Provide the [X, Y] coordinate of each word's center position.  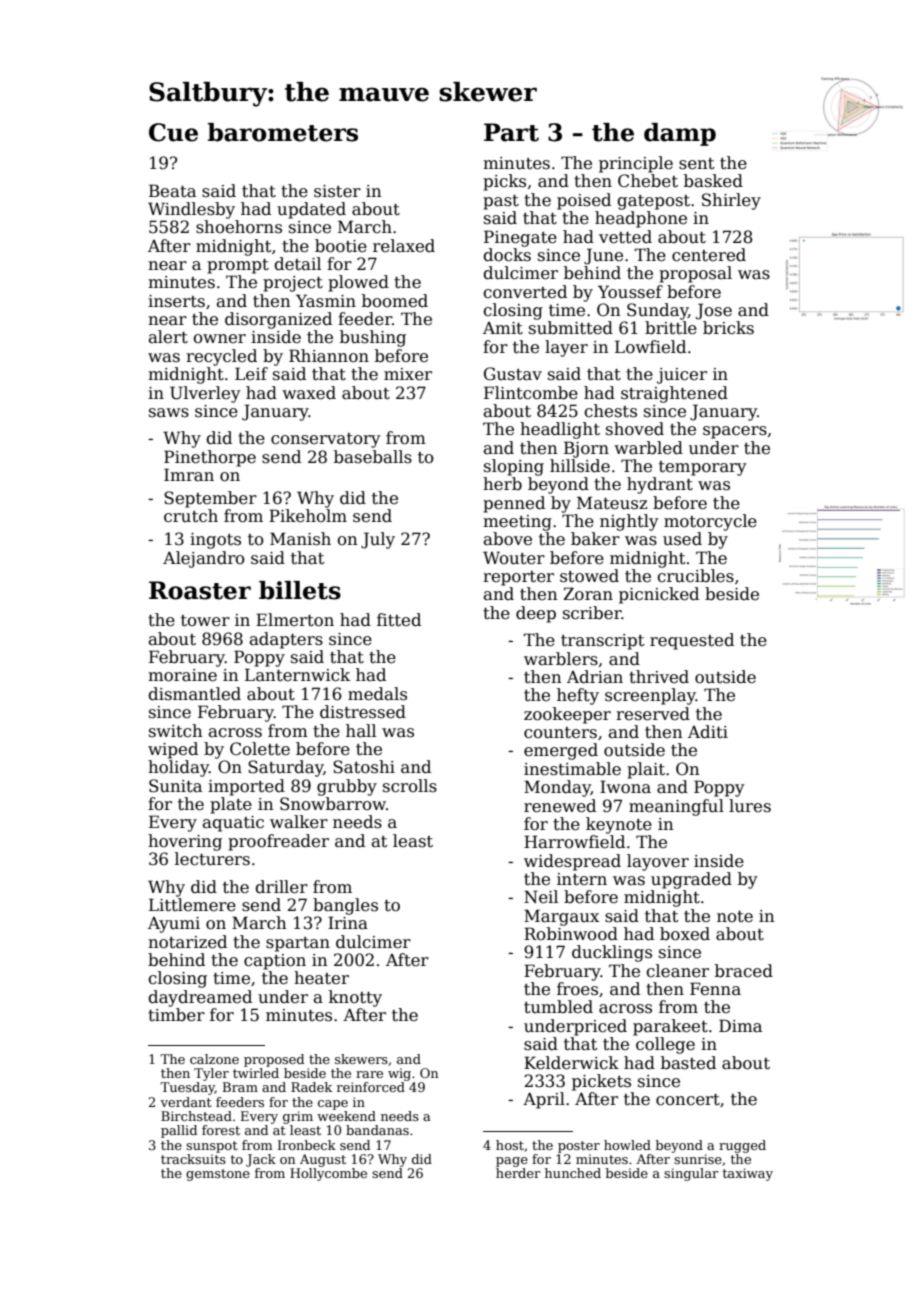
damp [680, 134]
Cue [173, 132]
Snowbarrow [333, 804]
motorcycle [710, 522]
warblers [561, 659]
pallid [179, 1131]
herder [518, 1173]
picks [504, 182]
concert [688, 1100]
